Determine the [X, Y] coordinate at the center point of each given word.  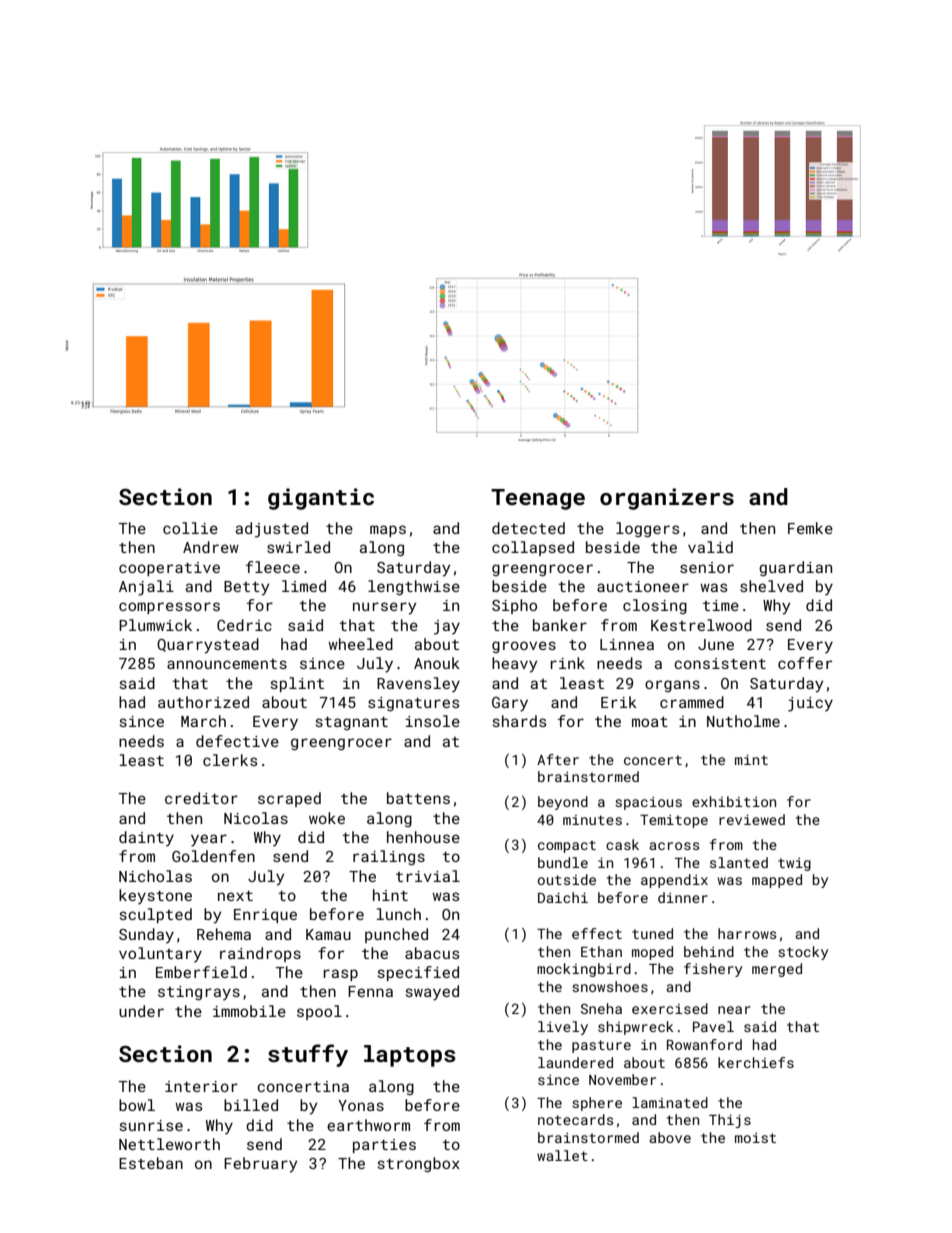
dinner [683, 897]
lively [563, 1028]
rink [567, 663]
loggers [647, 529]
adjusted [272, 530]
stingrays [199, 993]
